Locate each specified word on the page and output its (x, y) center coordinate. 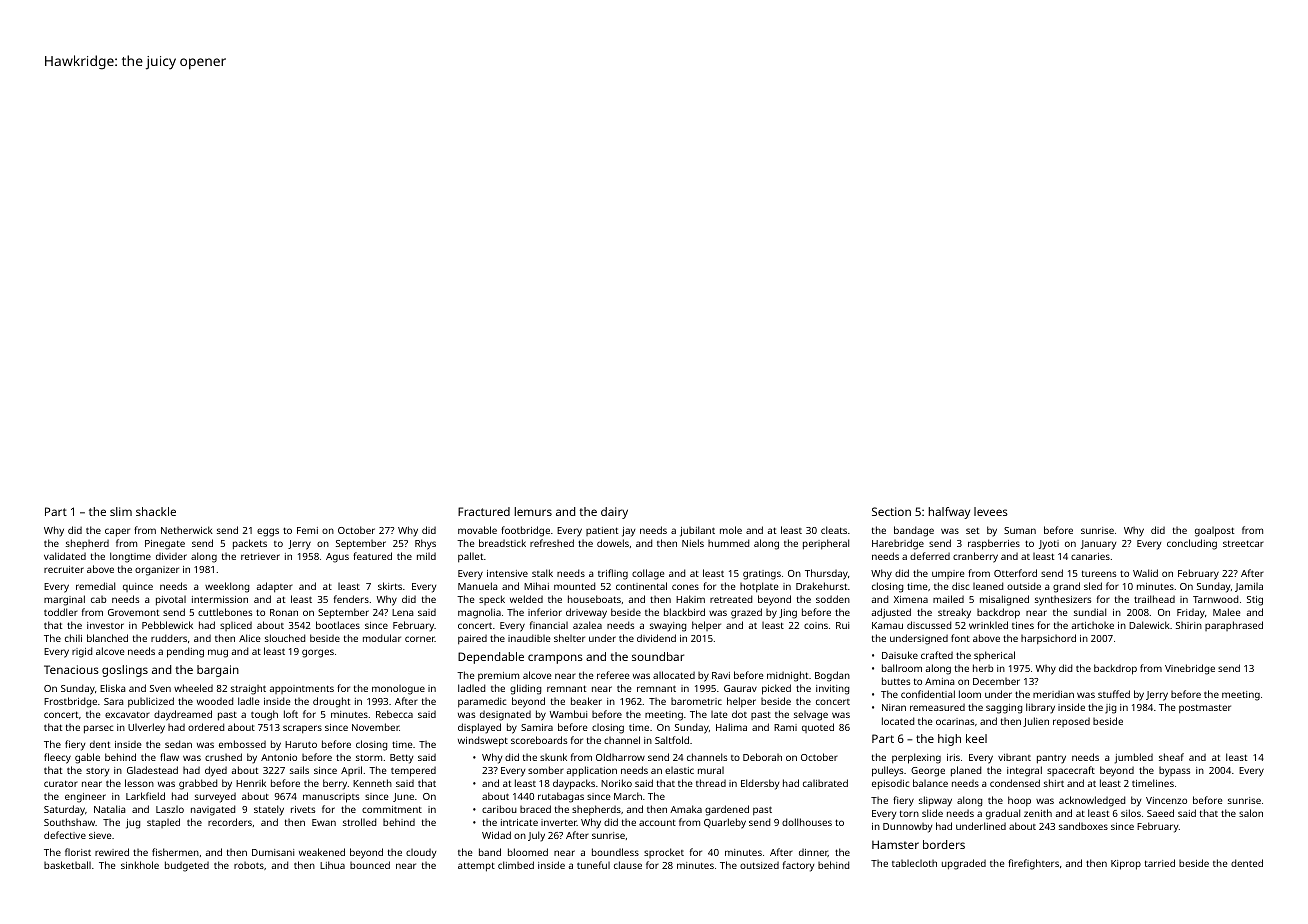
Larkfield (145, 796)
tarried (1160, 863)
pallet (470, 557)
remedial (95, 586)
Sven (160, 688)
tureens (1099, 573)
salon (1251, 813)
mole (731, 530)
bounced (370, 865)
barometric (696, 701)
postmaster (1205, 709)
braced (535, 809)
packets (250, 544)
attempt (476, 867)
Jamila (1249, 587)
